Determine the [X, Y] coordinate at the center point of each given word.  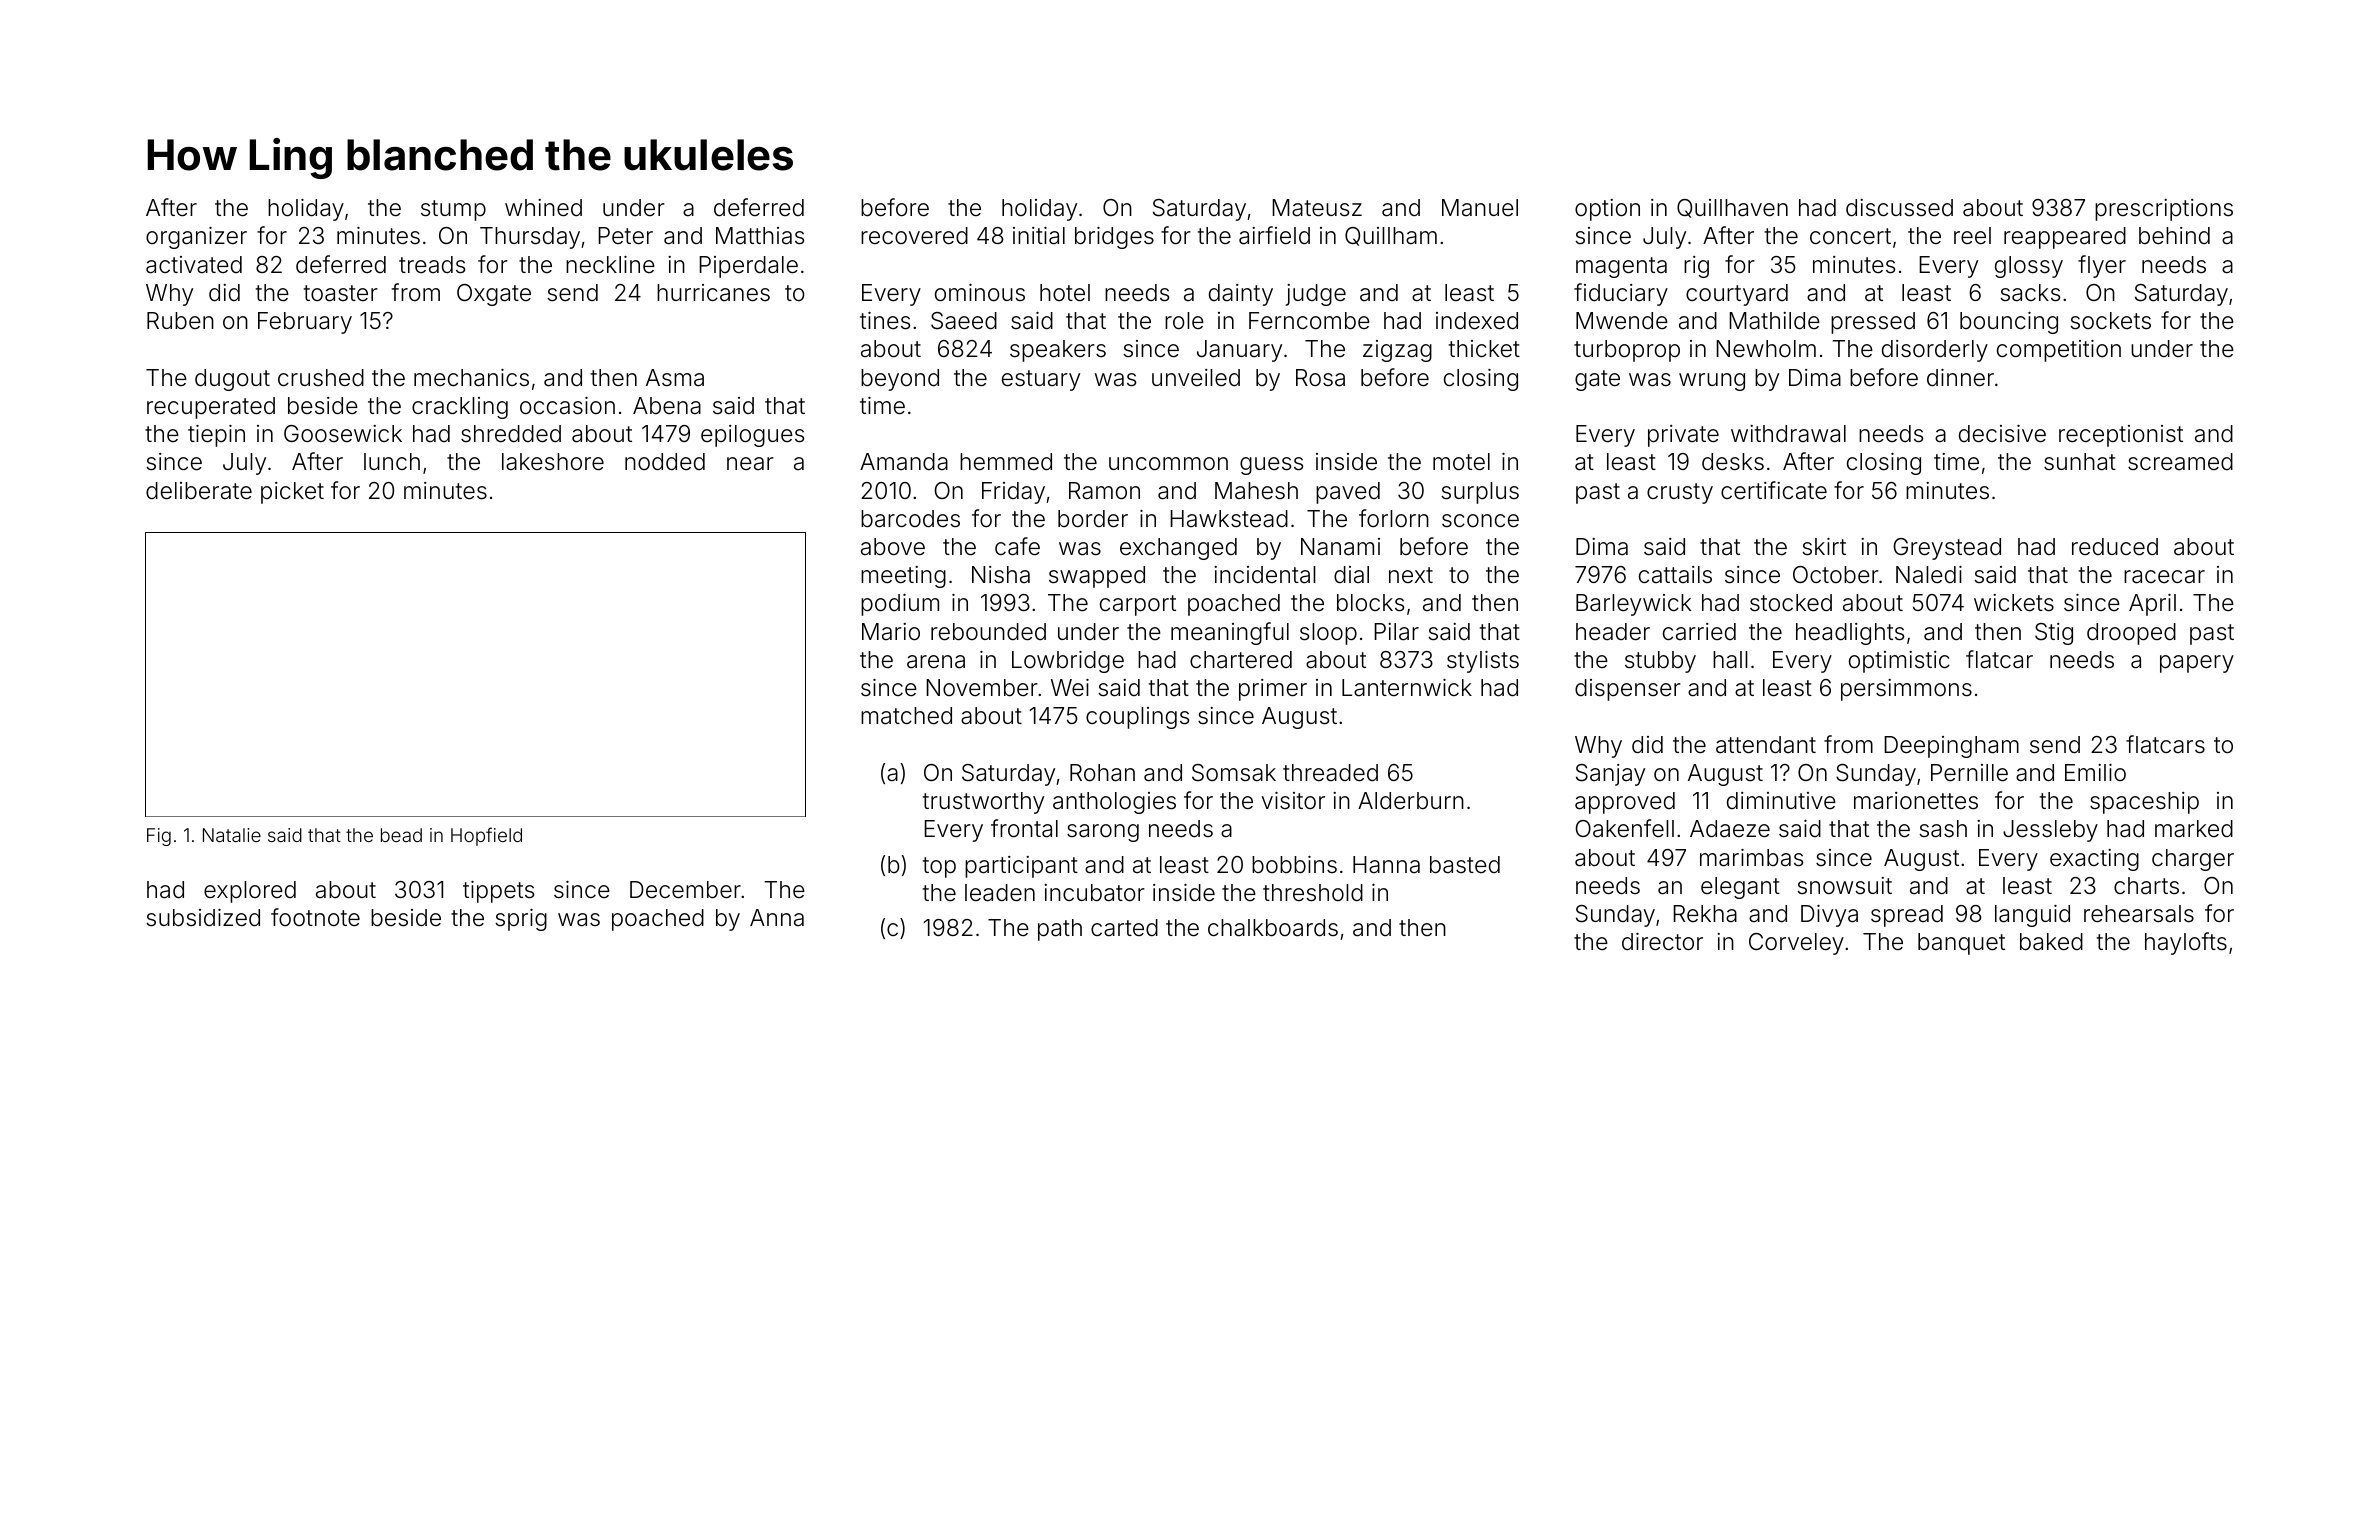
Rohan [1102, 773]
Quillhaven [1732, 208]
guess [1271, 466]
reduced [2115, 547]
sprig [521, 920]
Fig [159, 837]
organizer [196, 238]
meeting [903, 577]
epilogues [752, 436]
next [1411, 575]
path [1060, 930]
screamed [2180, 462]
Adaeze [1730, 829]
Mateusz [1317, 208]
